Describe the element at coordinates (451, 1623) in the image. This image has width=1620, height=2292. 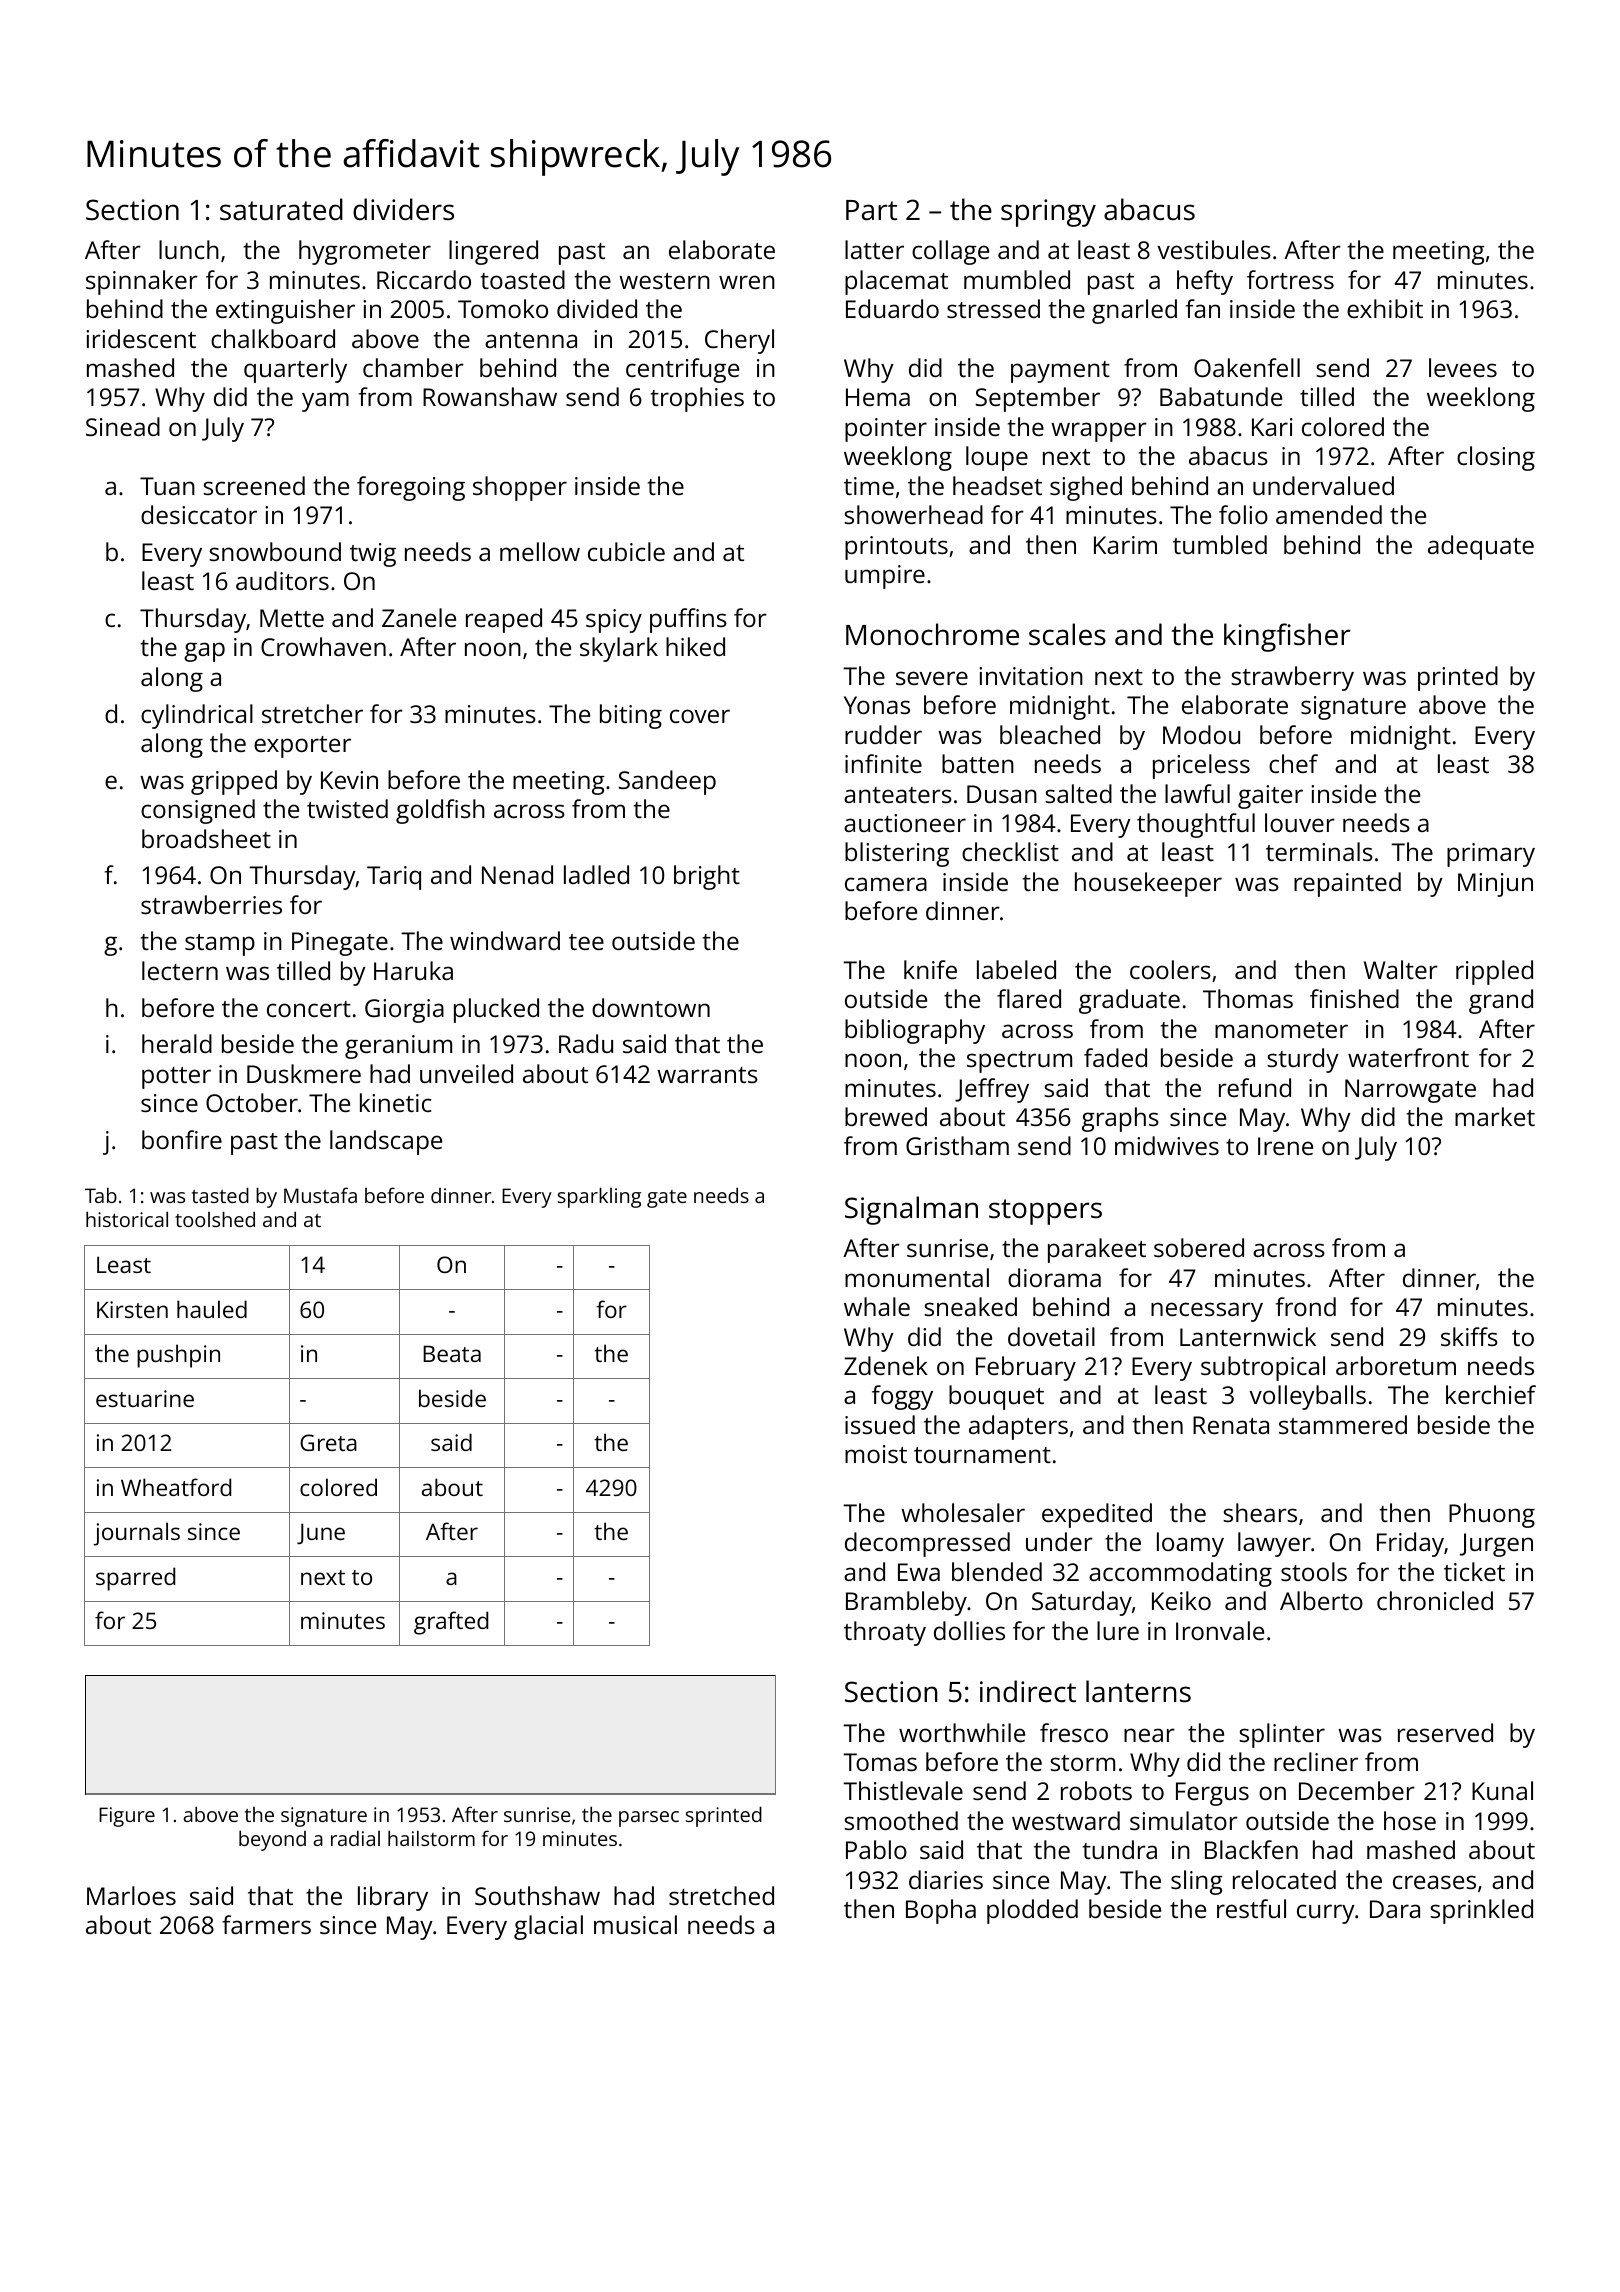
I see `grafted` at that location.
